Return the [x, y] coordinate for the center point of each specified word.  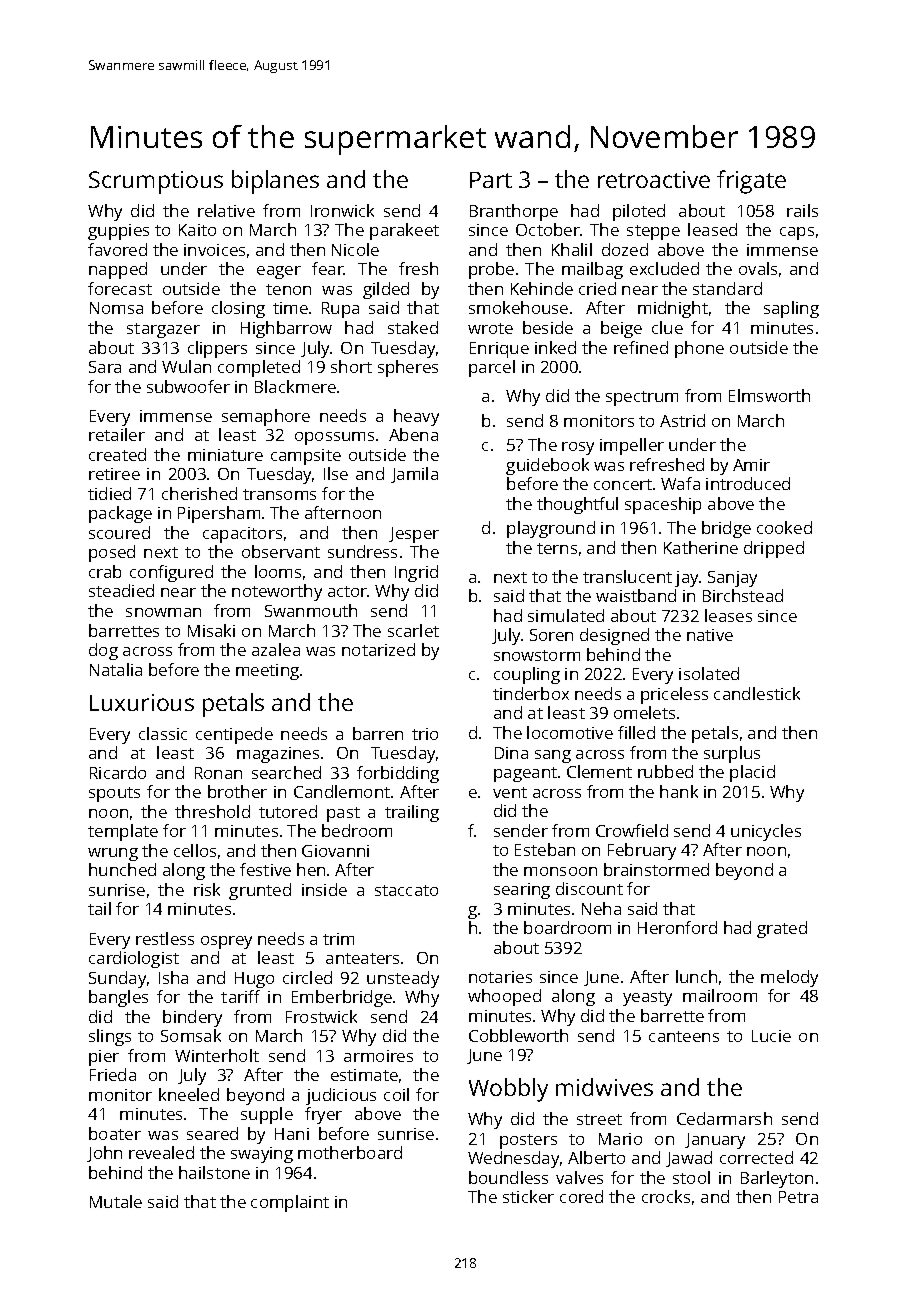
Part [491, 180]
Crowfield [632, 830]
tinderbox [531, 693]
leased [712, 229]
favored [117, 249]
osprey [226, 942]
